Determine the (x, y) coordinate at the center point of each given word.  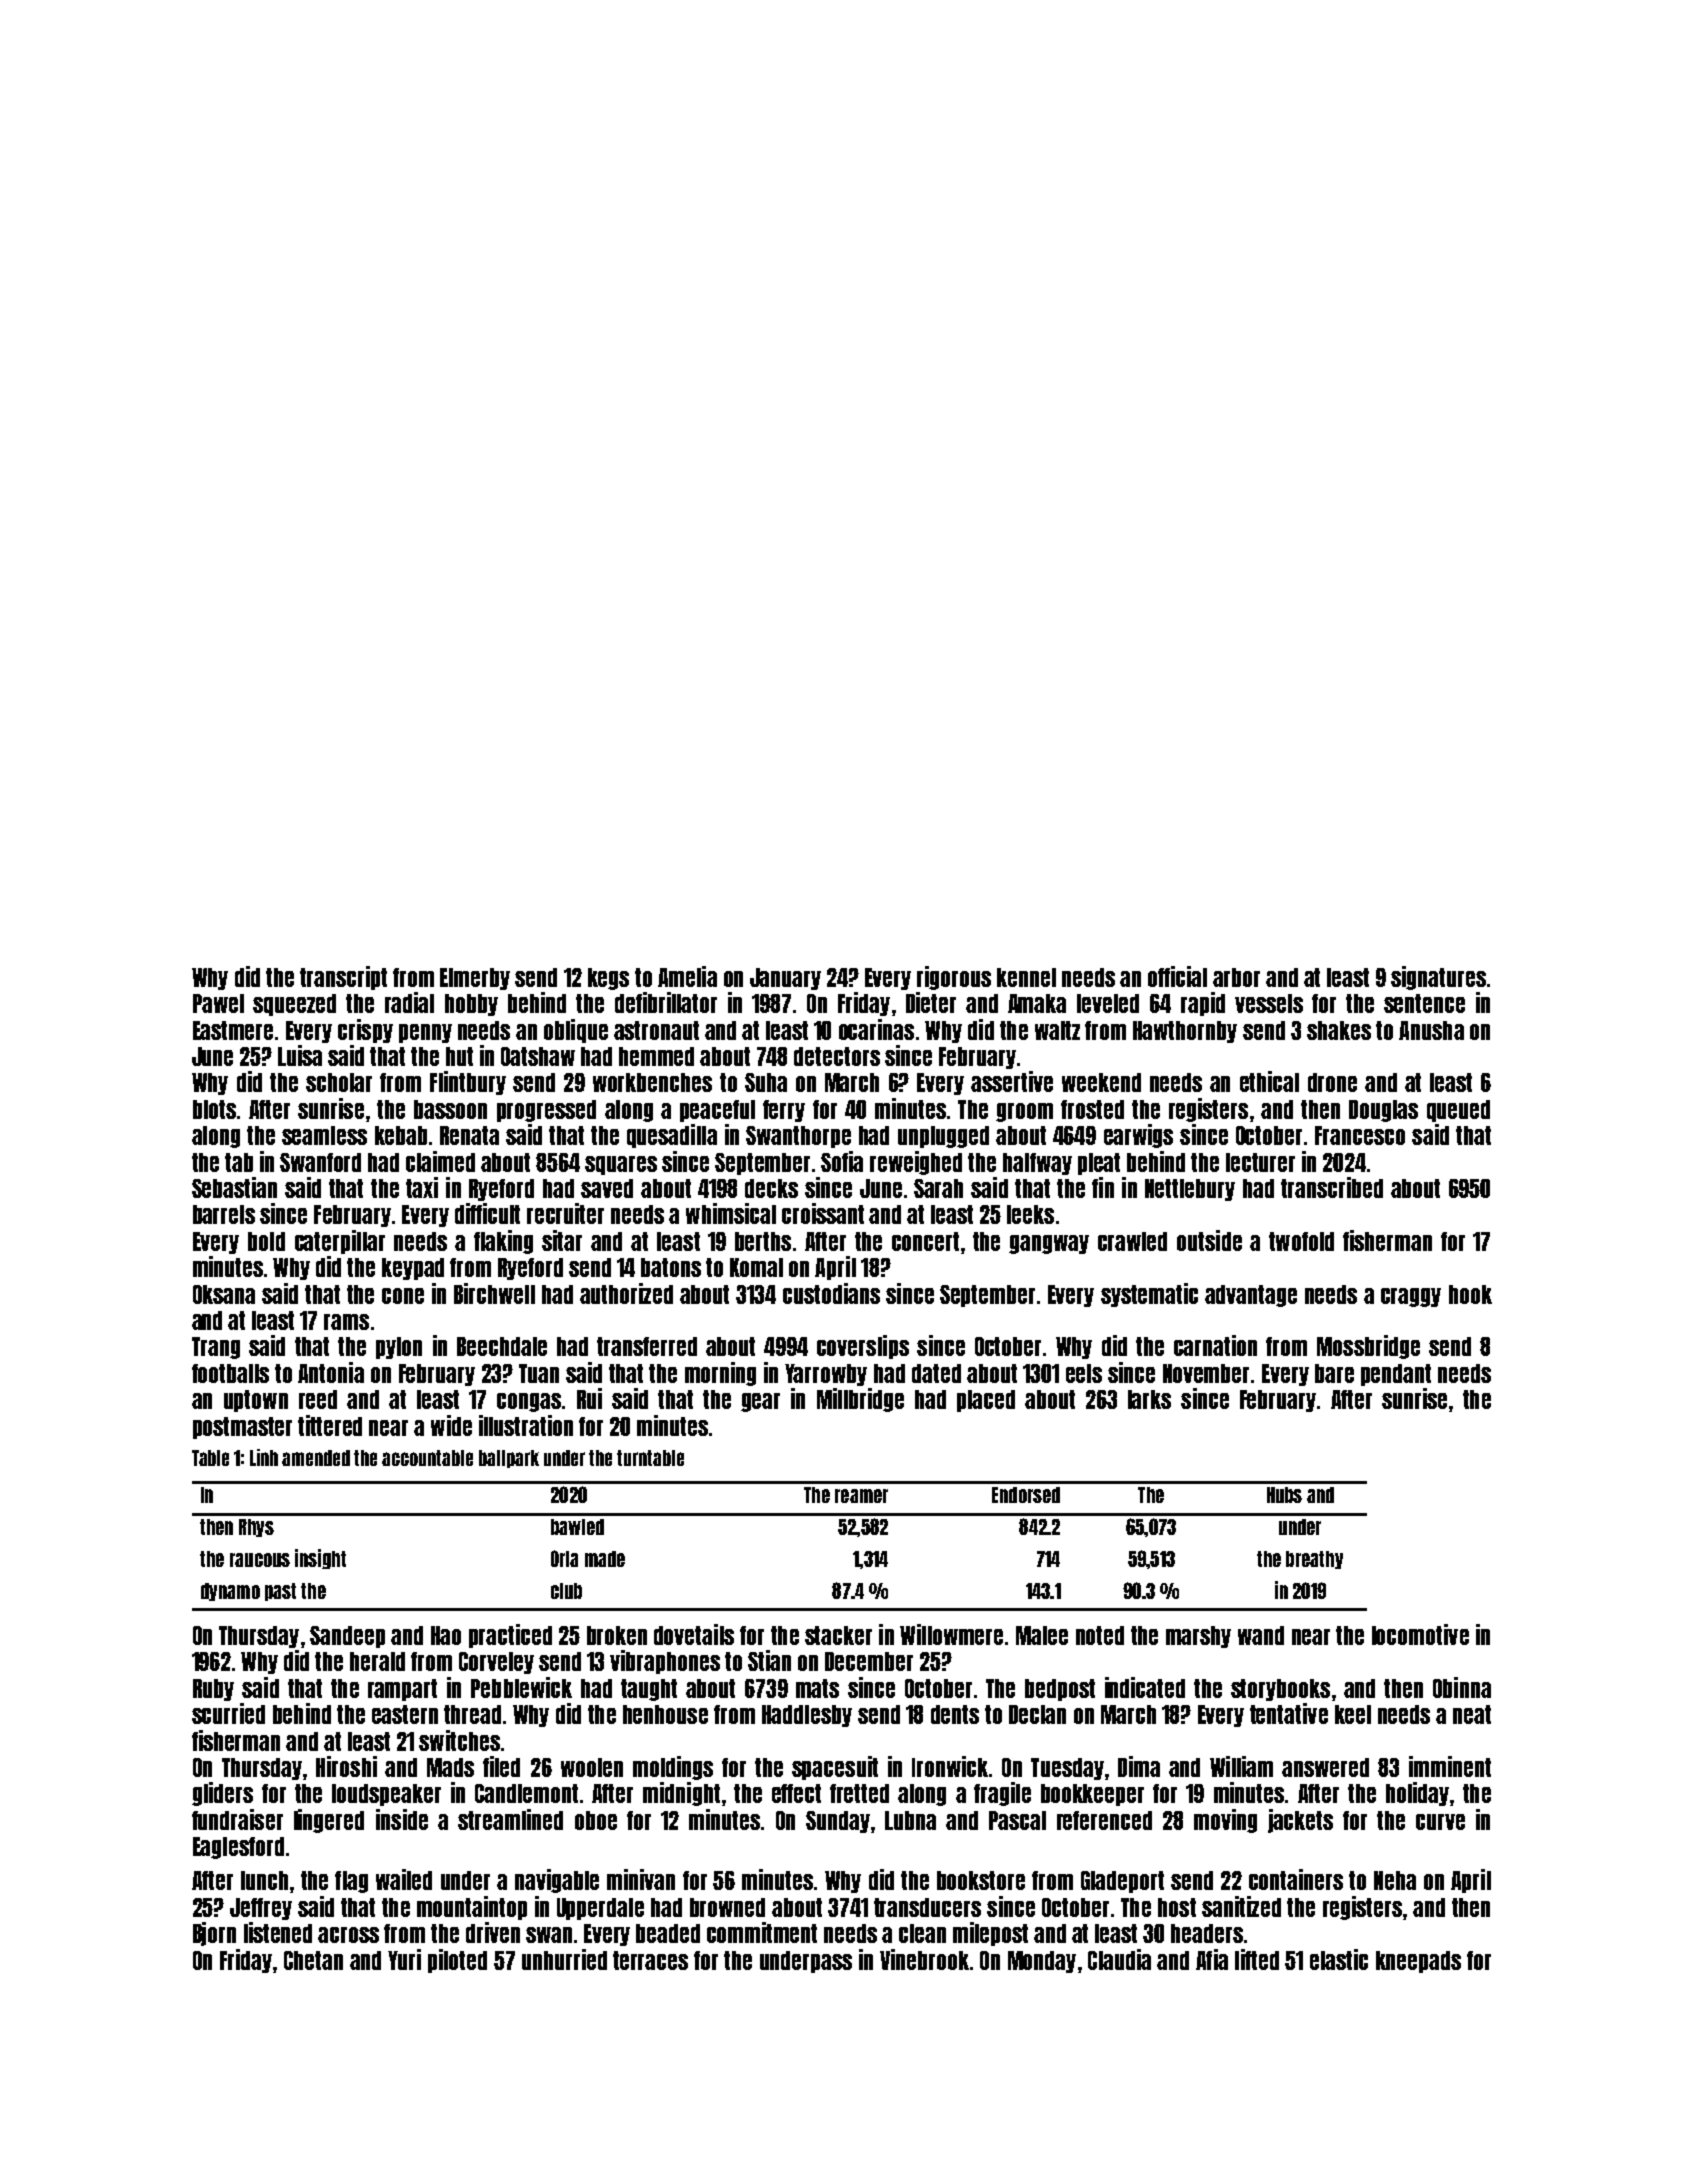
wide (451, 1425)
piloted (457, 1961)
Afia (1212, 1959)
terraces (650, 1960)
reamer (861, 1496)
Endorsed (1026, 1495)
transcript (343, 978)
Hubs (1284, 1495)
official (1177, 976)
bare (1334, 1373)
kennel (1026, 977)
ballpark (509, 1459)
